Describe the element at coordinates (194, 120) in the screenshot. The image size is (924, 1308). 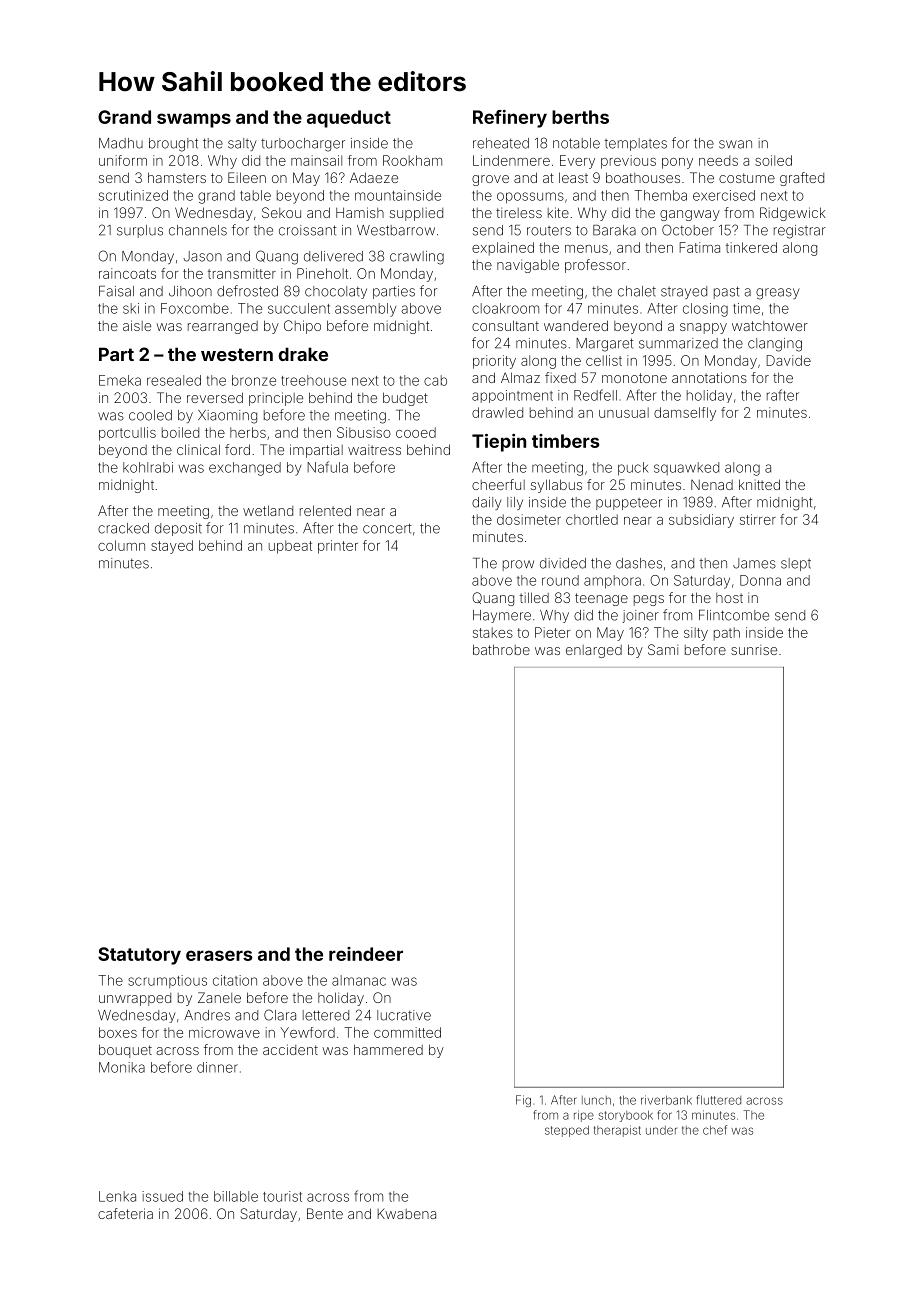
I see `swamps` at that location.
